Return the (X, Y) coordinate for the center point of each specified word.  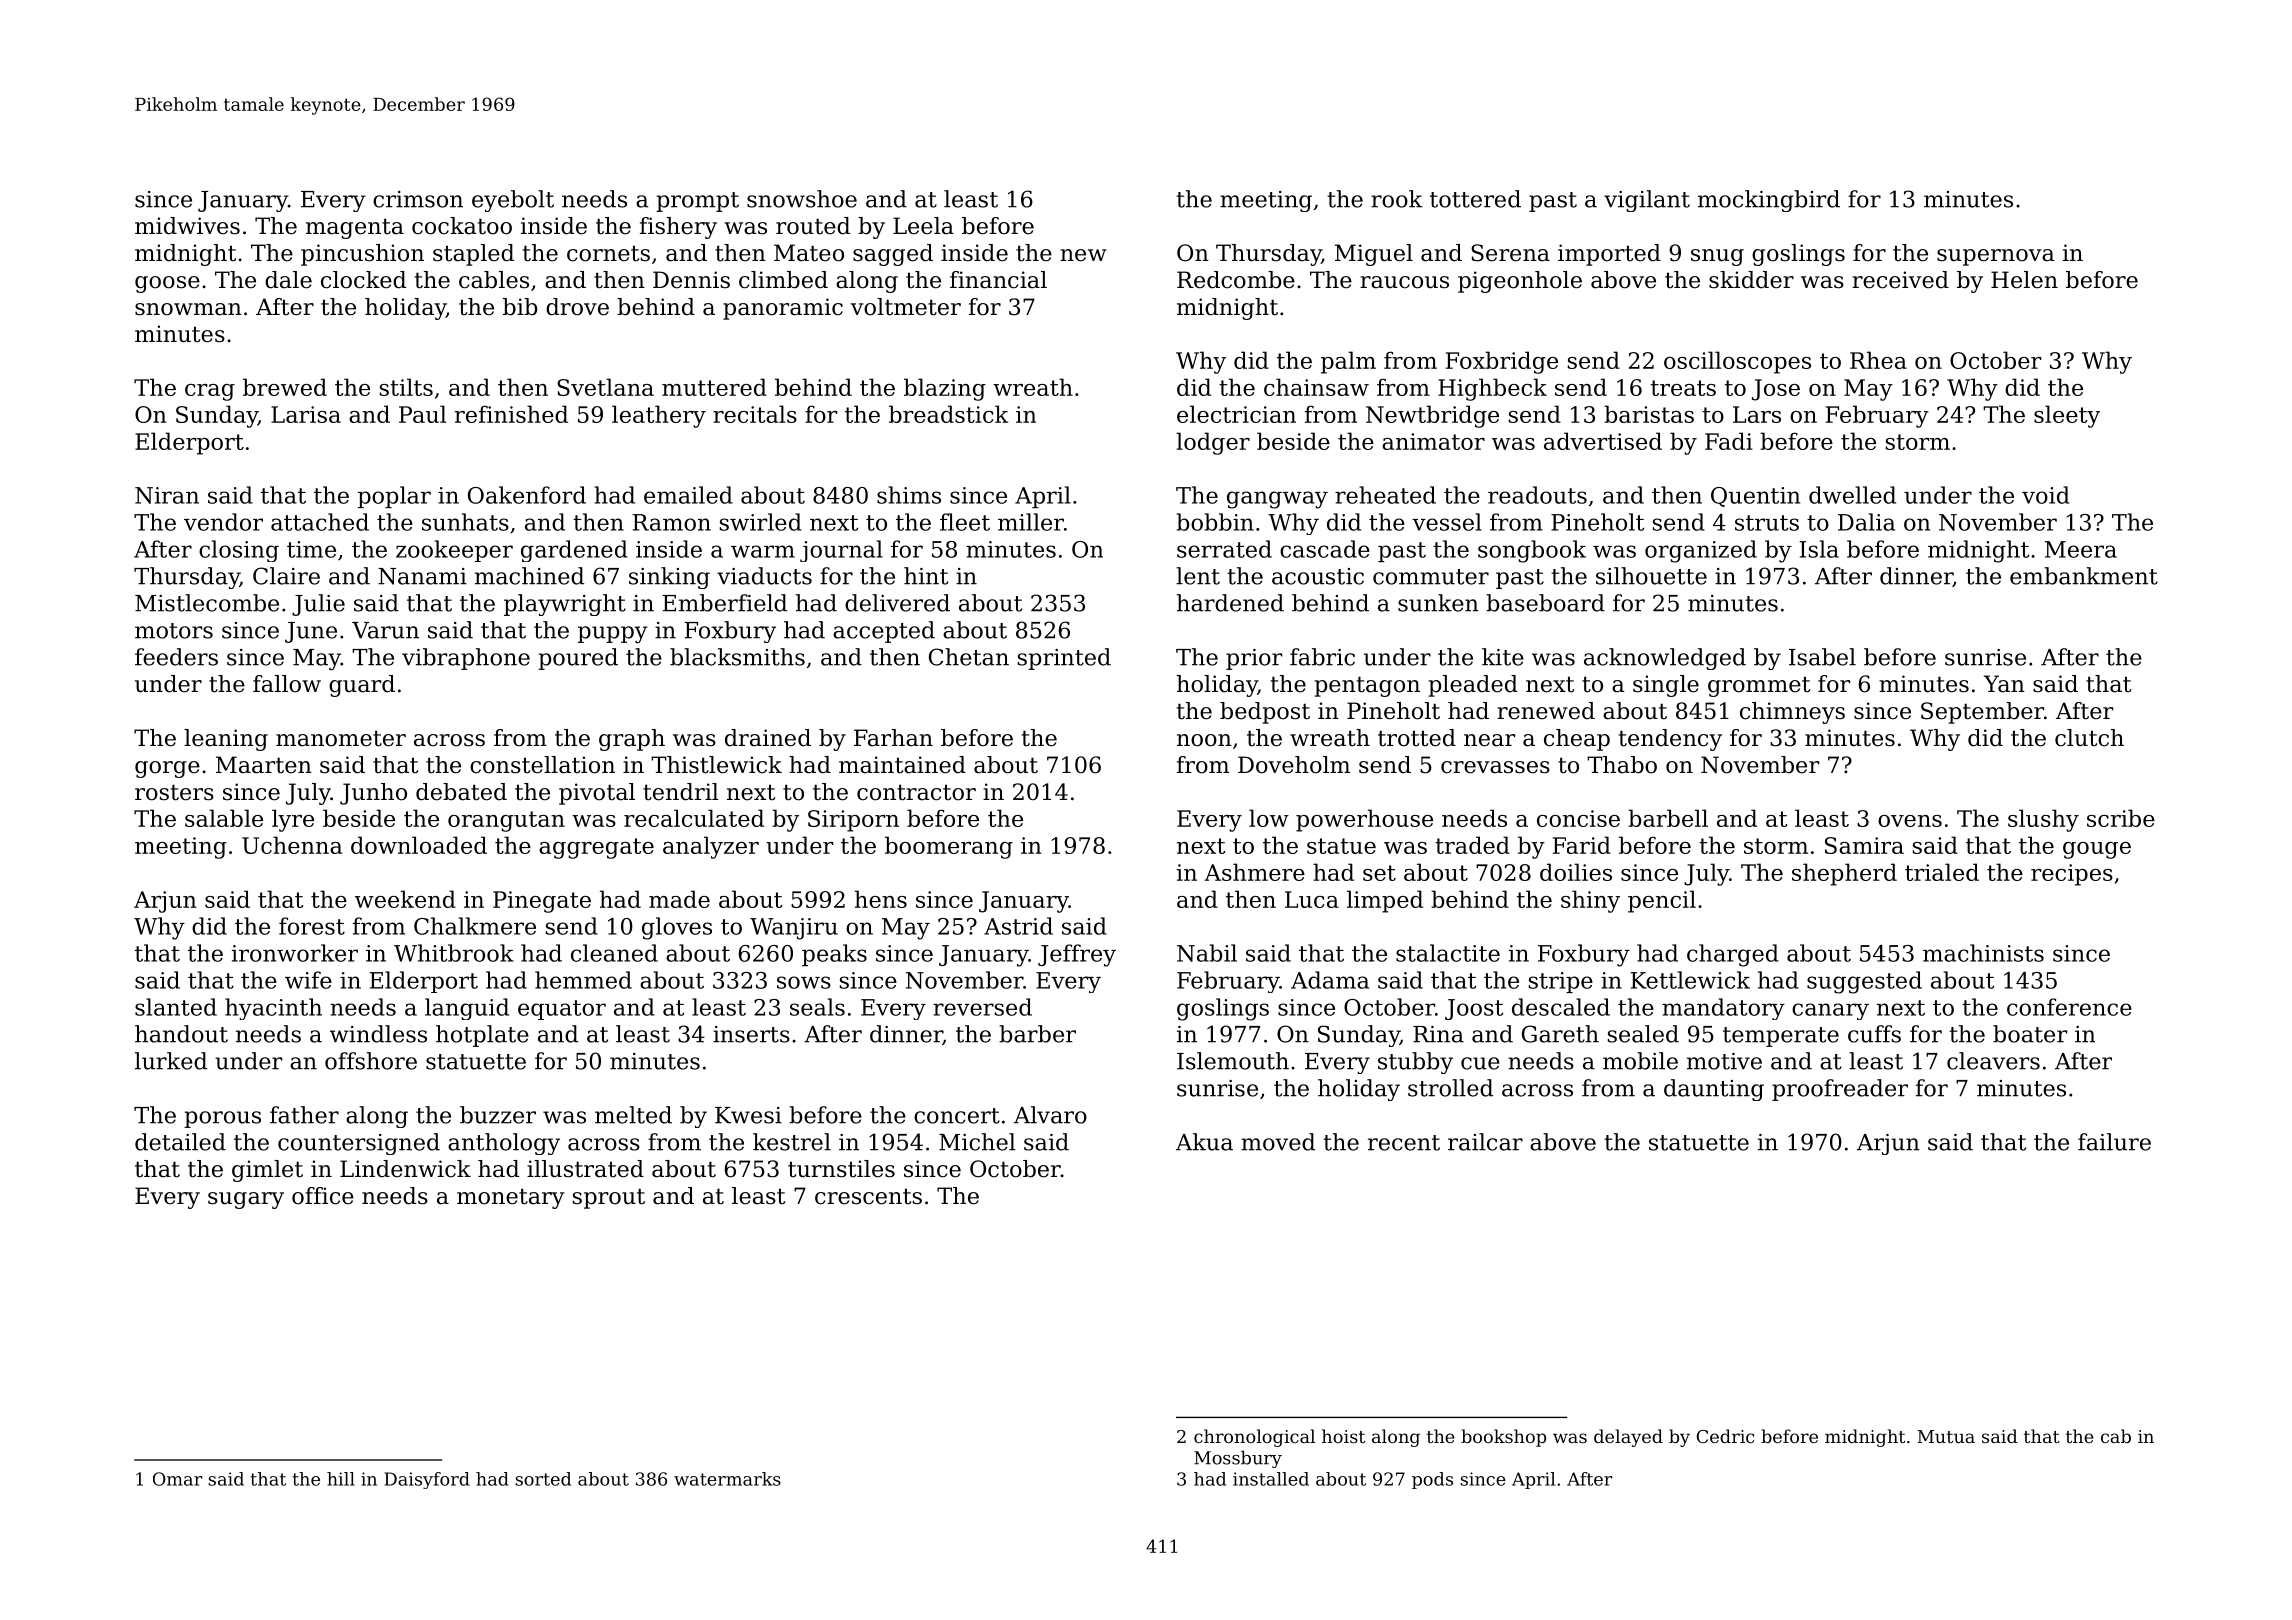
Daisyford (427, 1480)
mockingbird (1769, 201)
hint (926, 576)
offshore (371, 1061)
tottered (1475, 199)
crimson (418, 199)
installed (1271, 1479)
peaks (834, 955)
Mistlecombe (207, 603)
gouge (2097, 850)
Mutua (1946, 1436)
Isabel (1822, 657)
